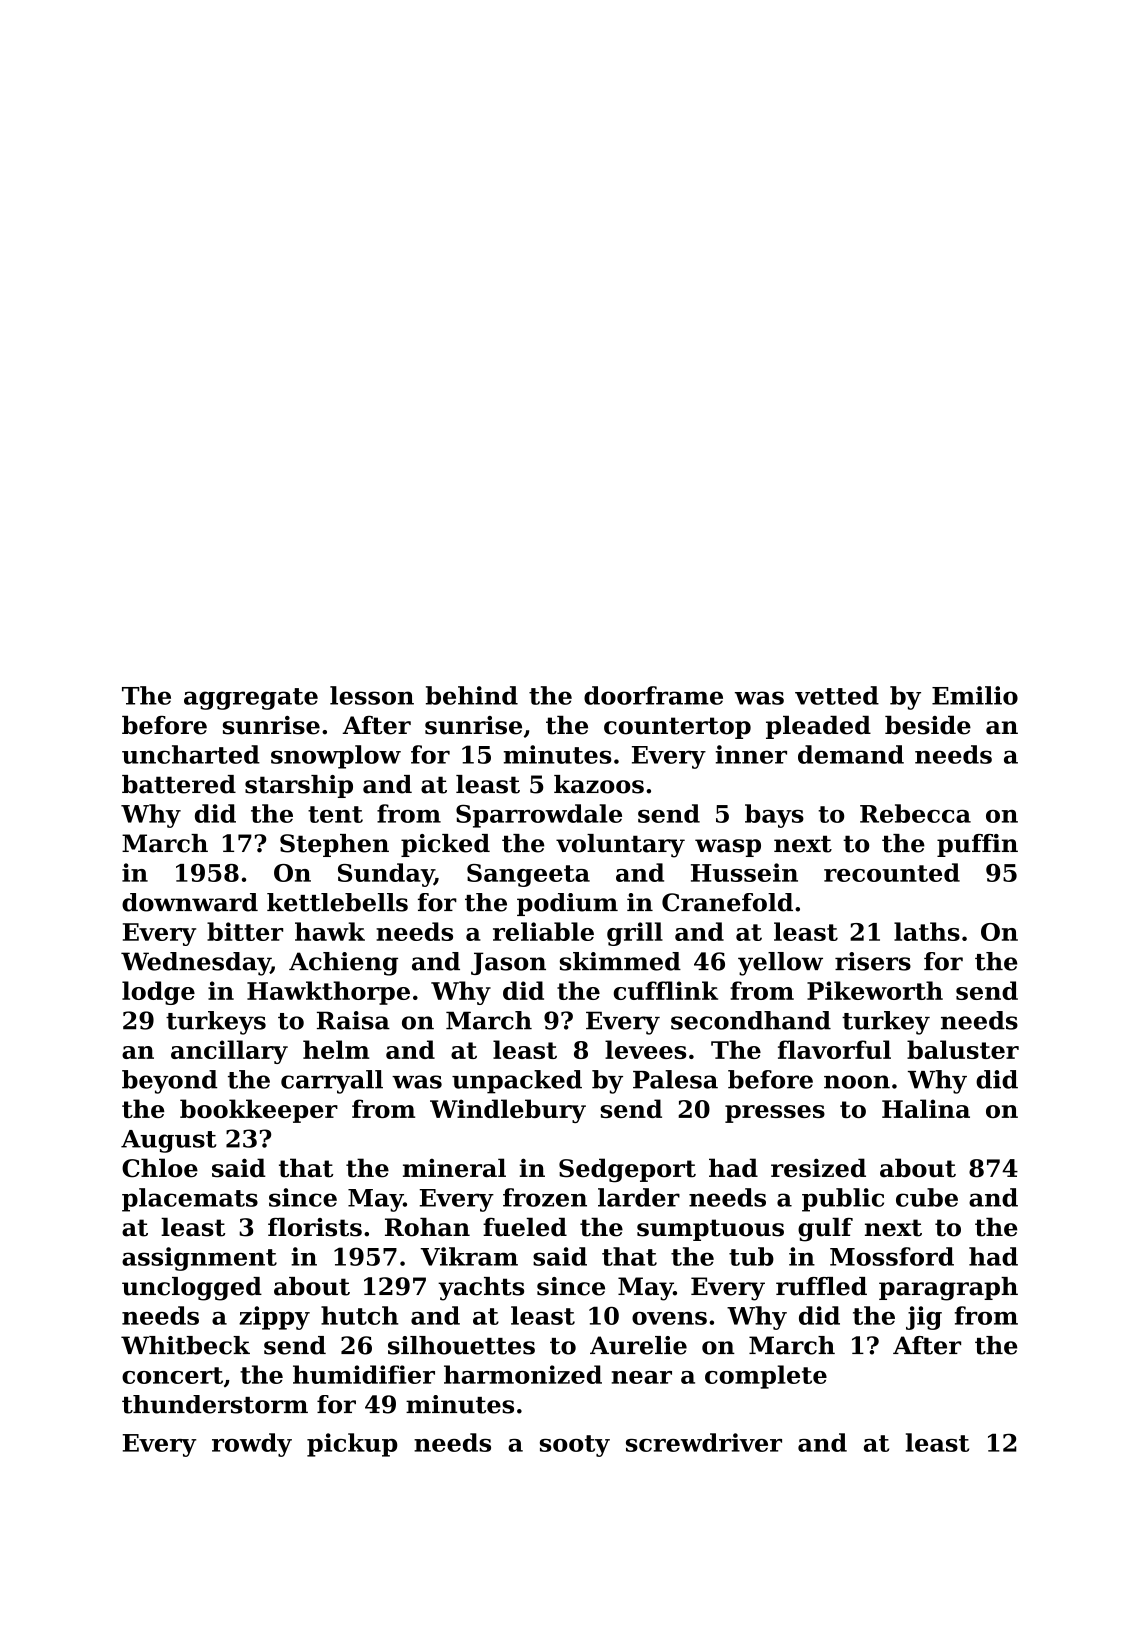 This screenshot has width=1140, height=1650. What do you see at coordinates (665, 990) in the screenshot?
I see `cufflink` at bounding box center [665, 990].
